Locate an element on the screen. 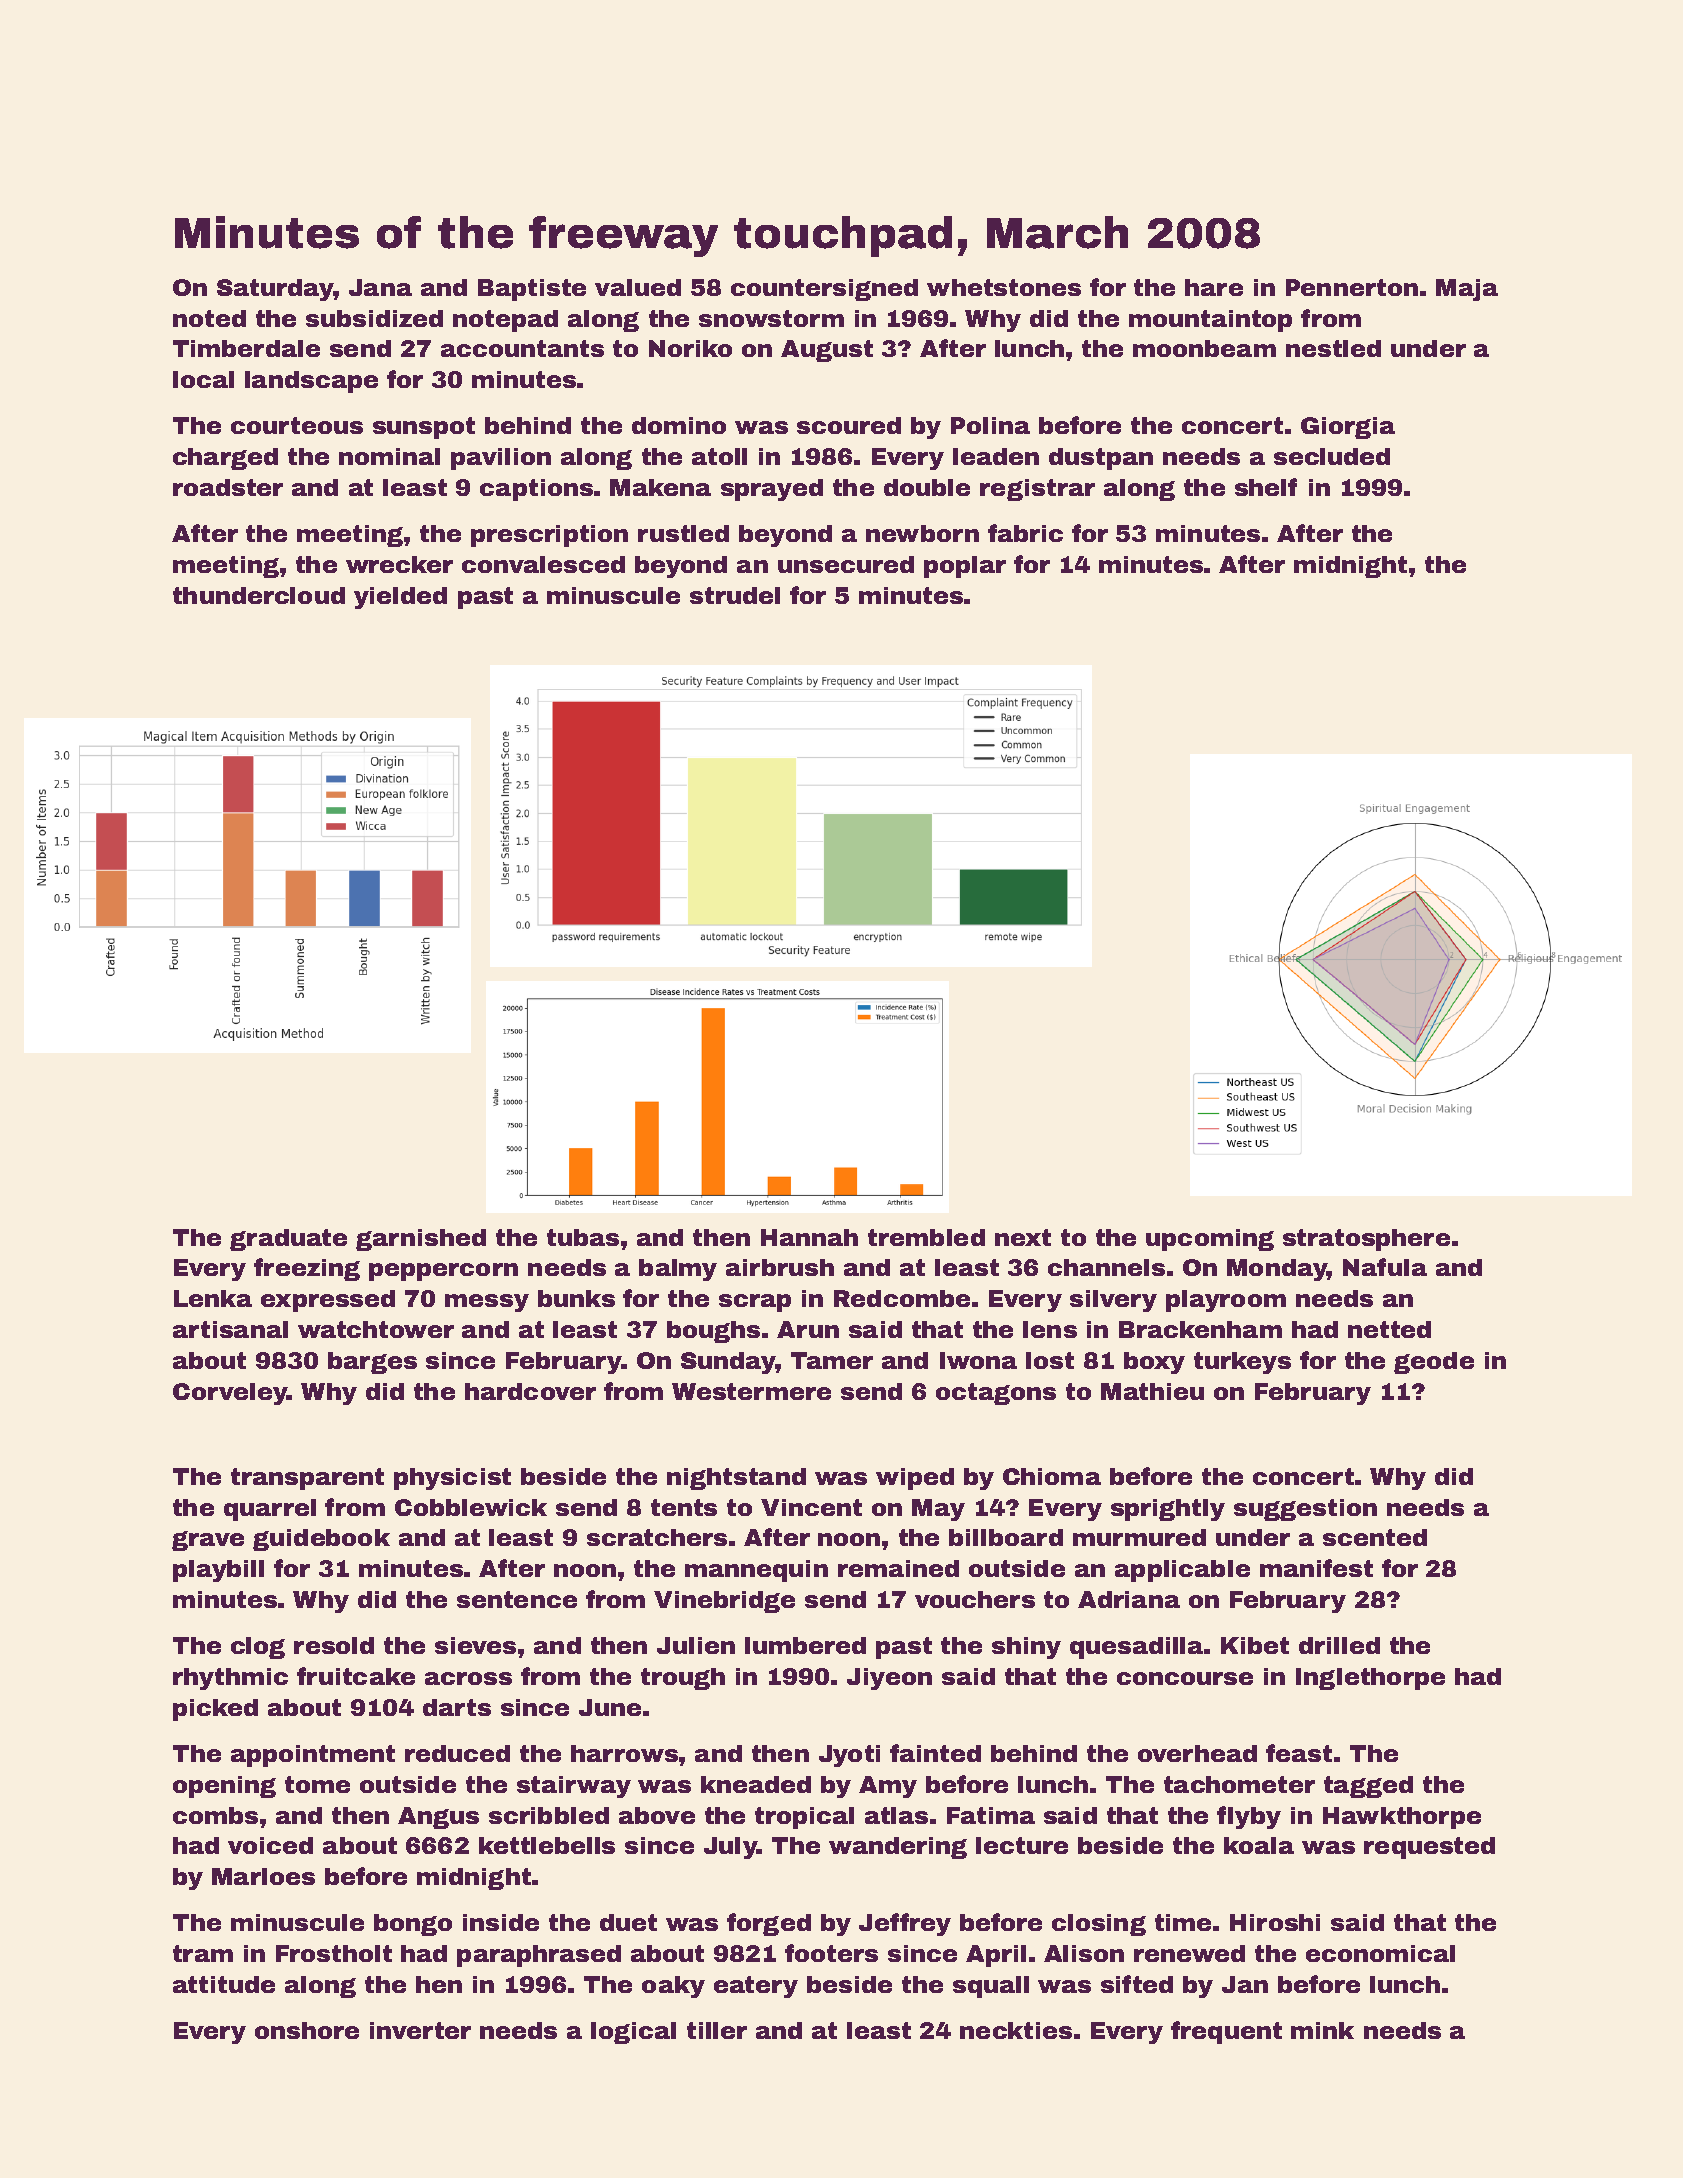 Image resolution: width=1683 pixels, height=2178 pixels. whetstones is located at coordinates (1004, 287).
